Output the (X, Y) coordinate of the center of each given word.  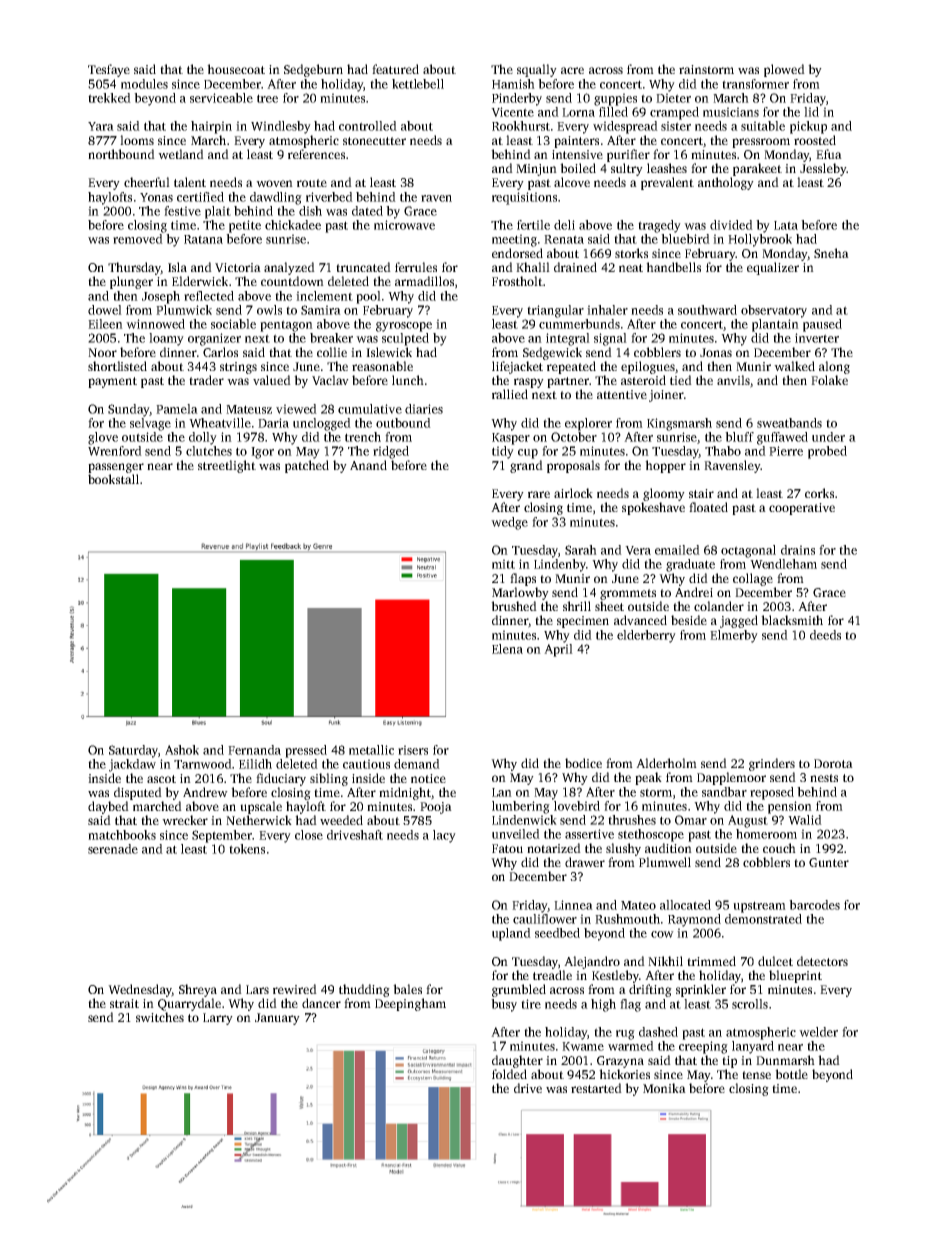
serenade (113, 849)
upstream (759, 907)
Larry (218, 1019)
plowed (784, 70)
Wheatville (220, 423)
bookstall (113, 479)
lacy (444, 836)
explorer (588, 424)
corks (819, 493)
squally (537, 70)
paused (822, 325)
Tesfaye (109, 70)
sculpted (405, 339)
